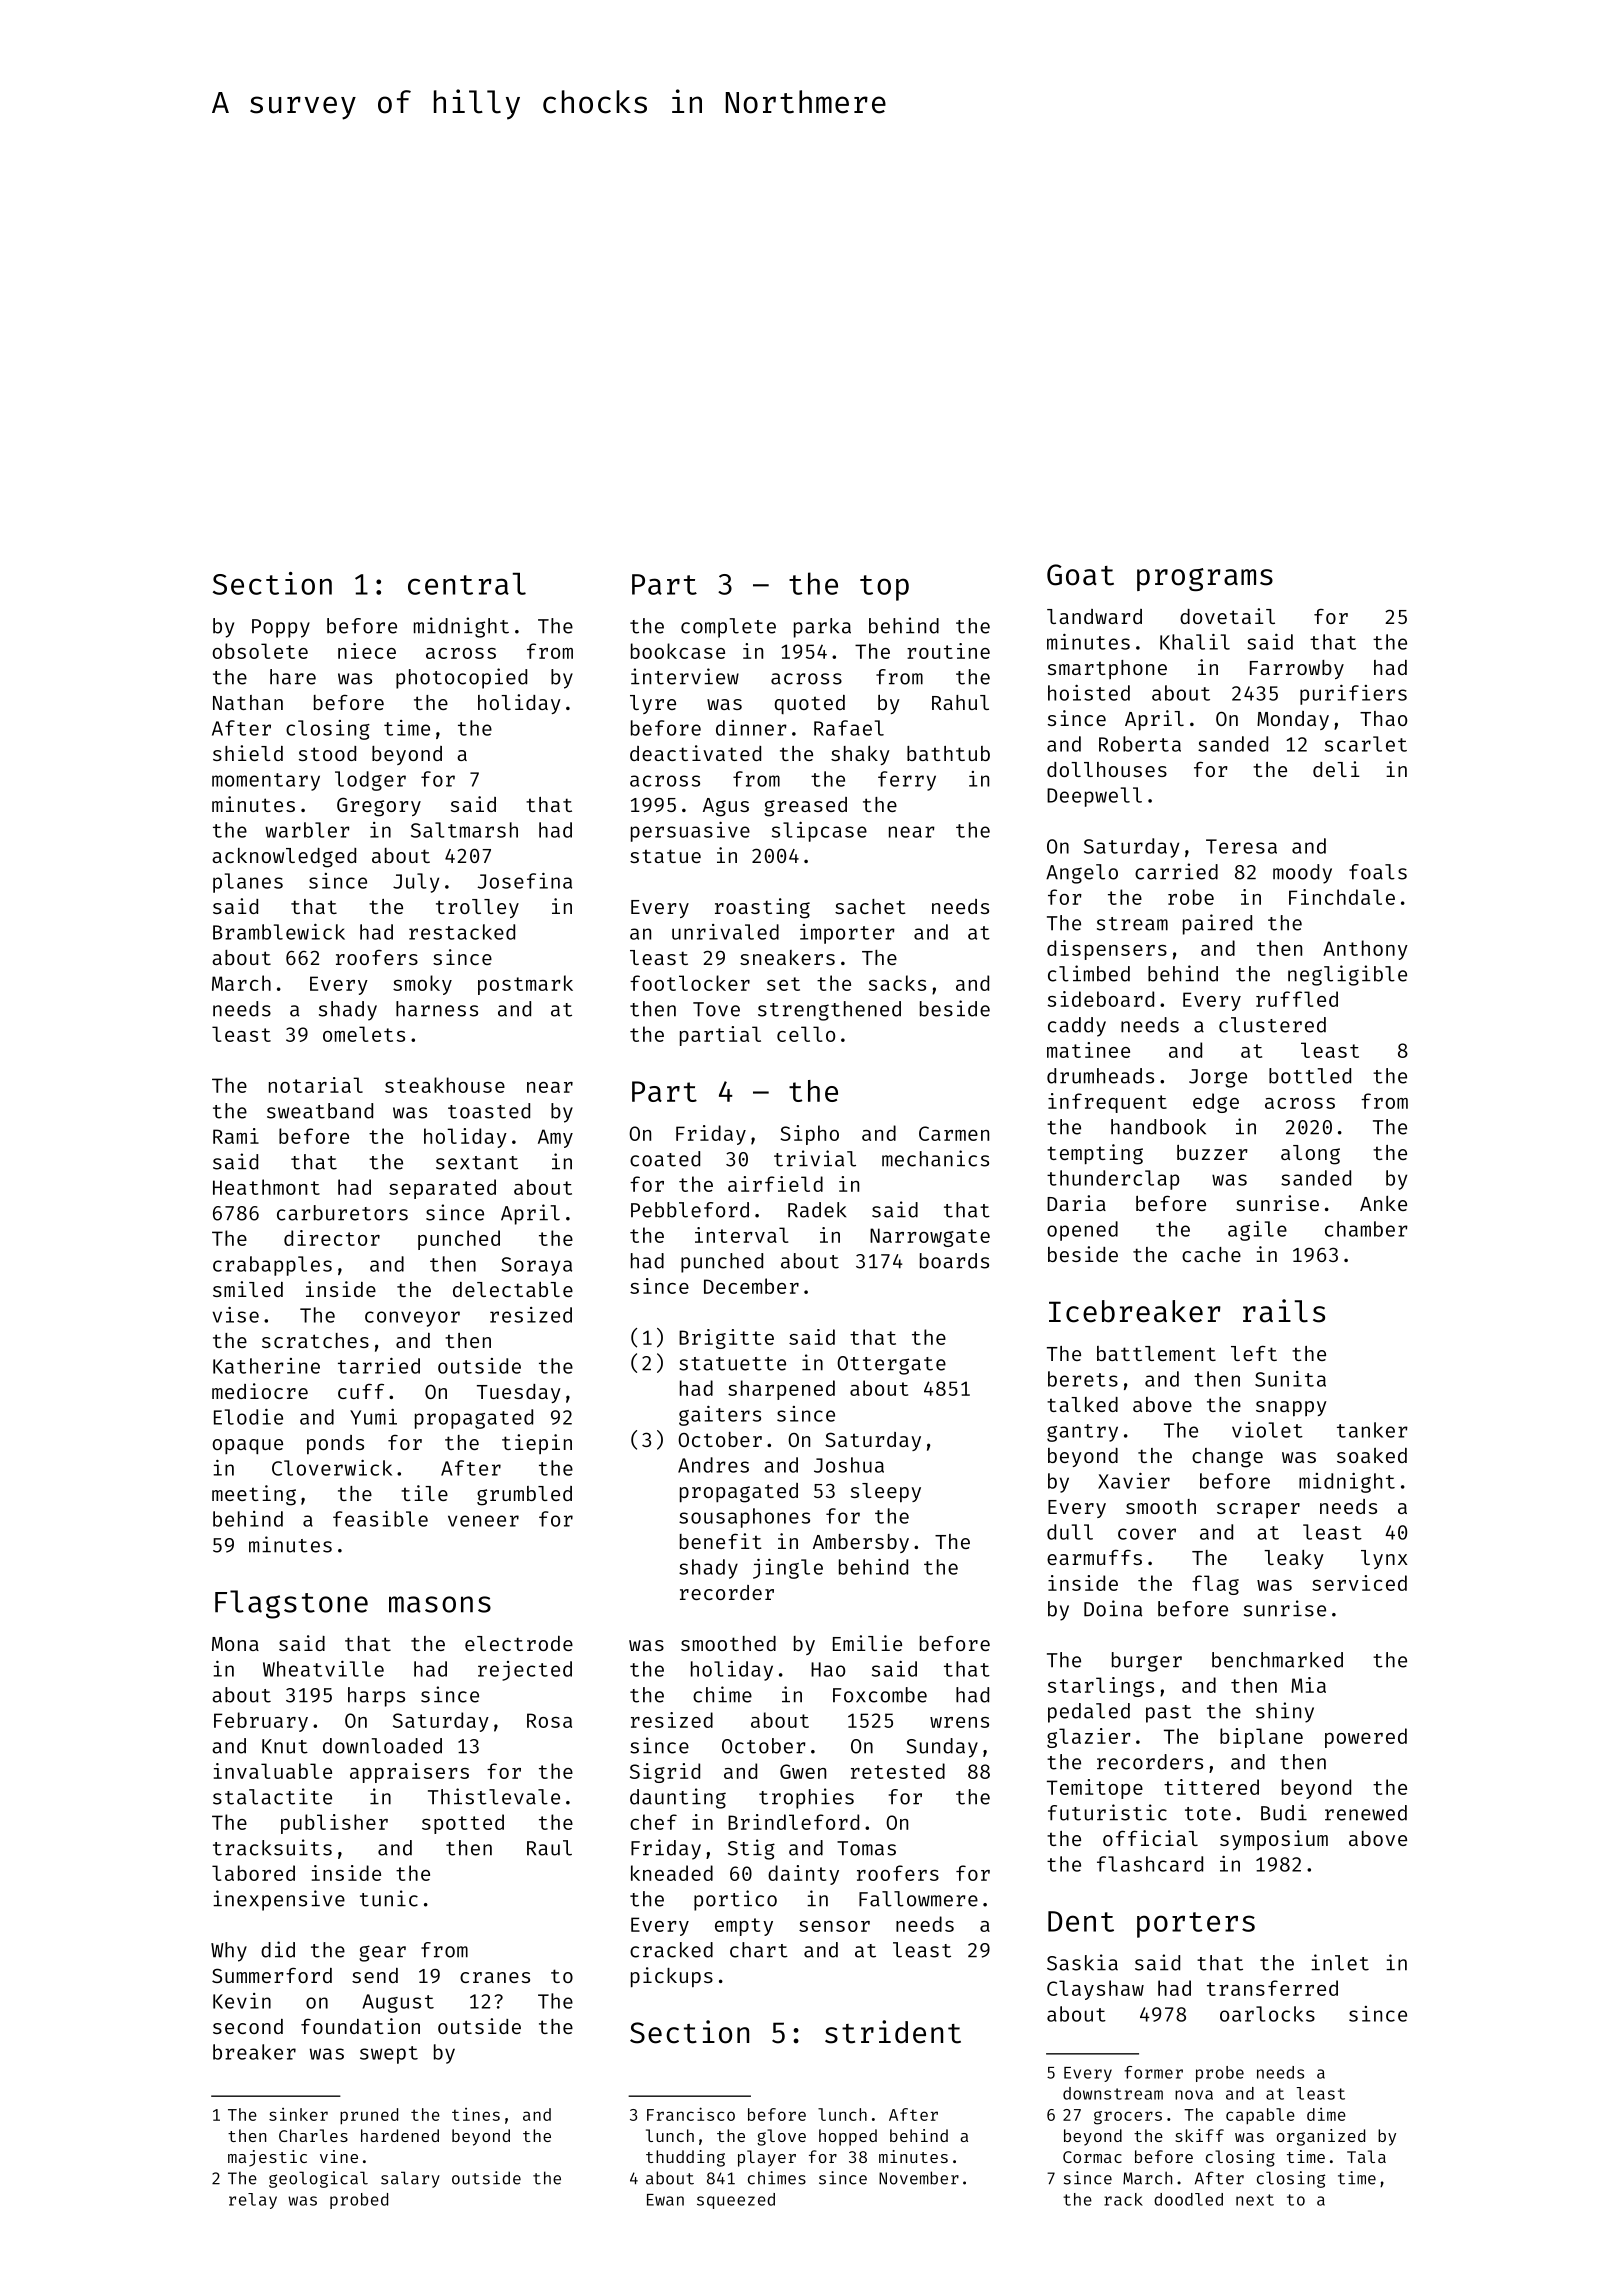 Image resolution: width=1620 pixels, height=2292 pixels. Describe the element at coordinates (313, 2135) in the document. I see `Charles` at that location.
